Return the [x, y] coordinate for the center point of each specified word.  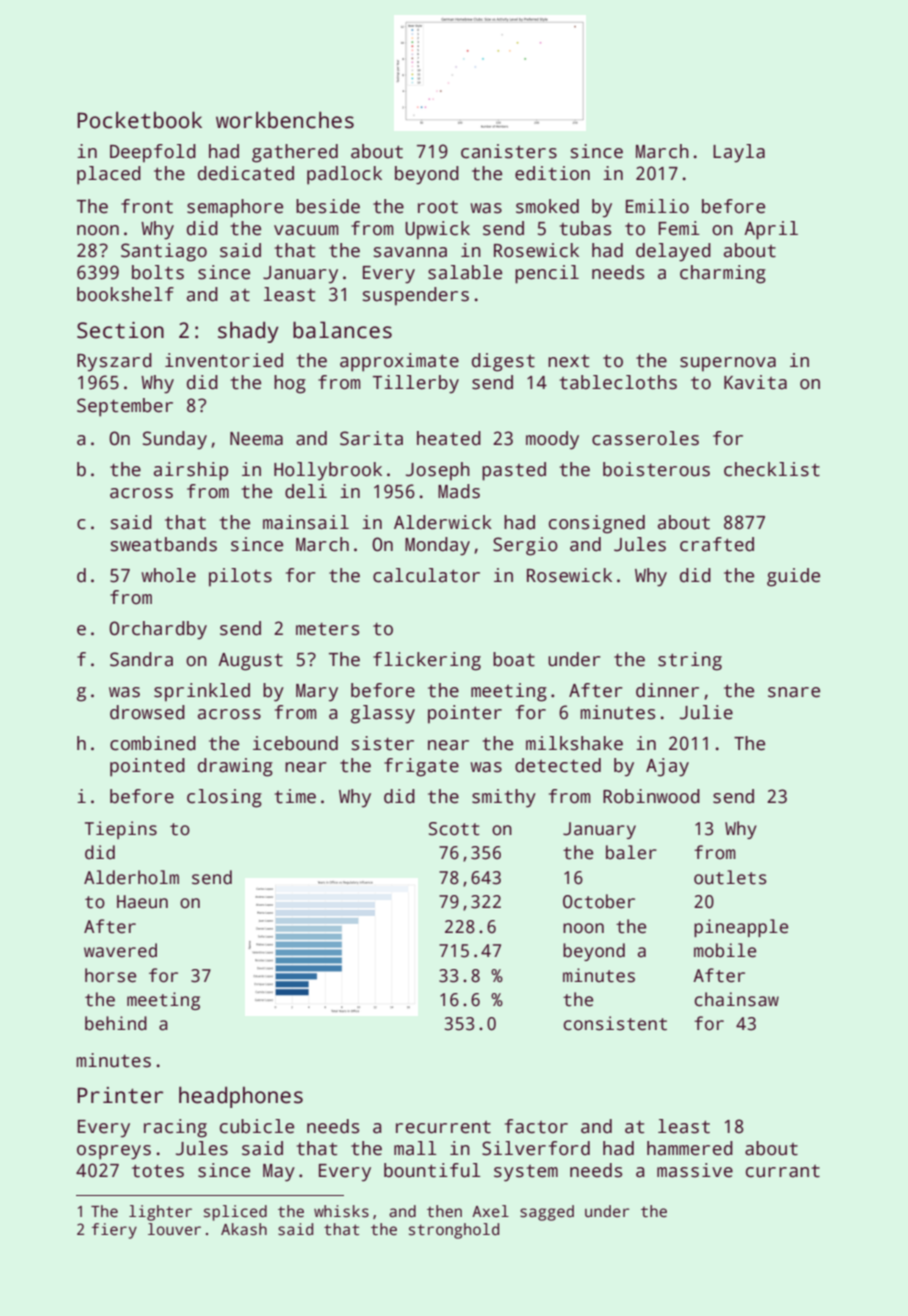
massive [695, 1170]
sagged [547, 1213]
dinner [667, 690]
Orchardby [158, 630]
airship [191, 471]
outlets [730, 877]
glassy [383, 714]
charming [723, 274]
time [295, 796]
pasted [514, 471]
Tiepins [121, 830]
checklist [772, 469]
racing [175, 1128]
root [438, 207]
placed [109, 175]
